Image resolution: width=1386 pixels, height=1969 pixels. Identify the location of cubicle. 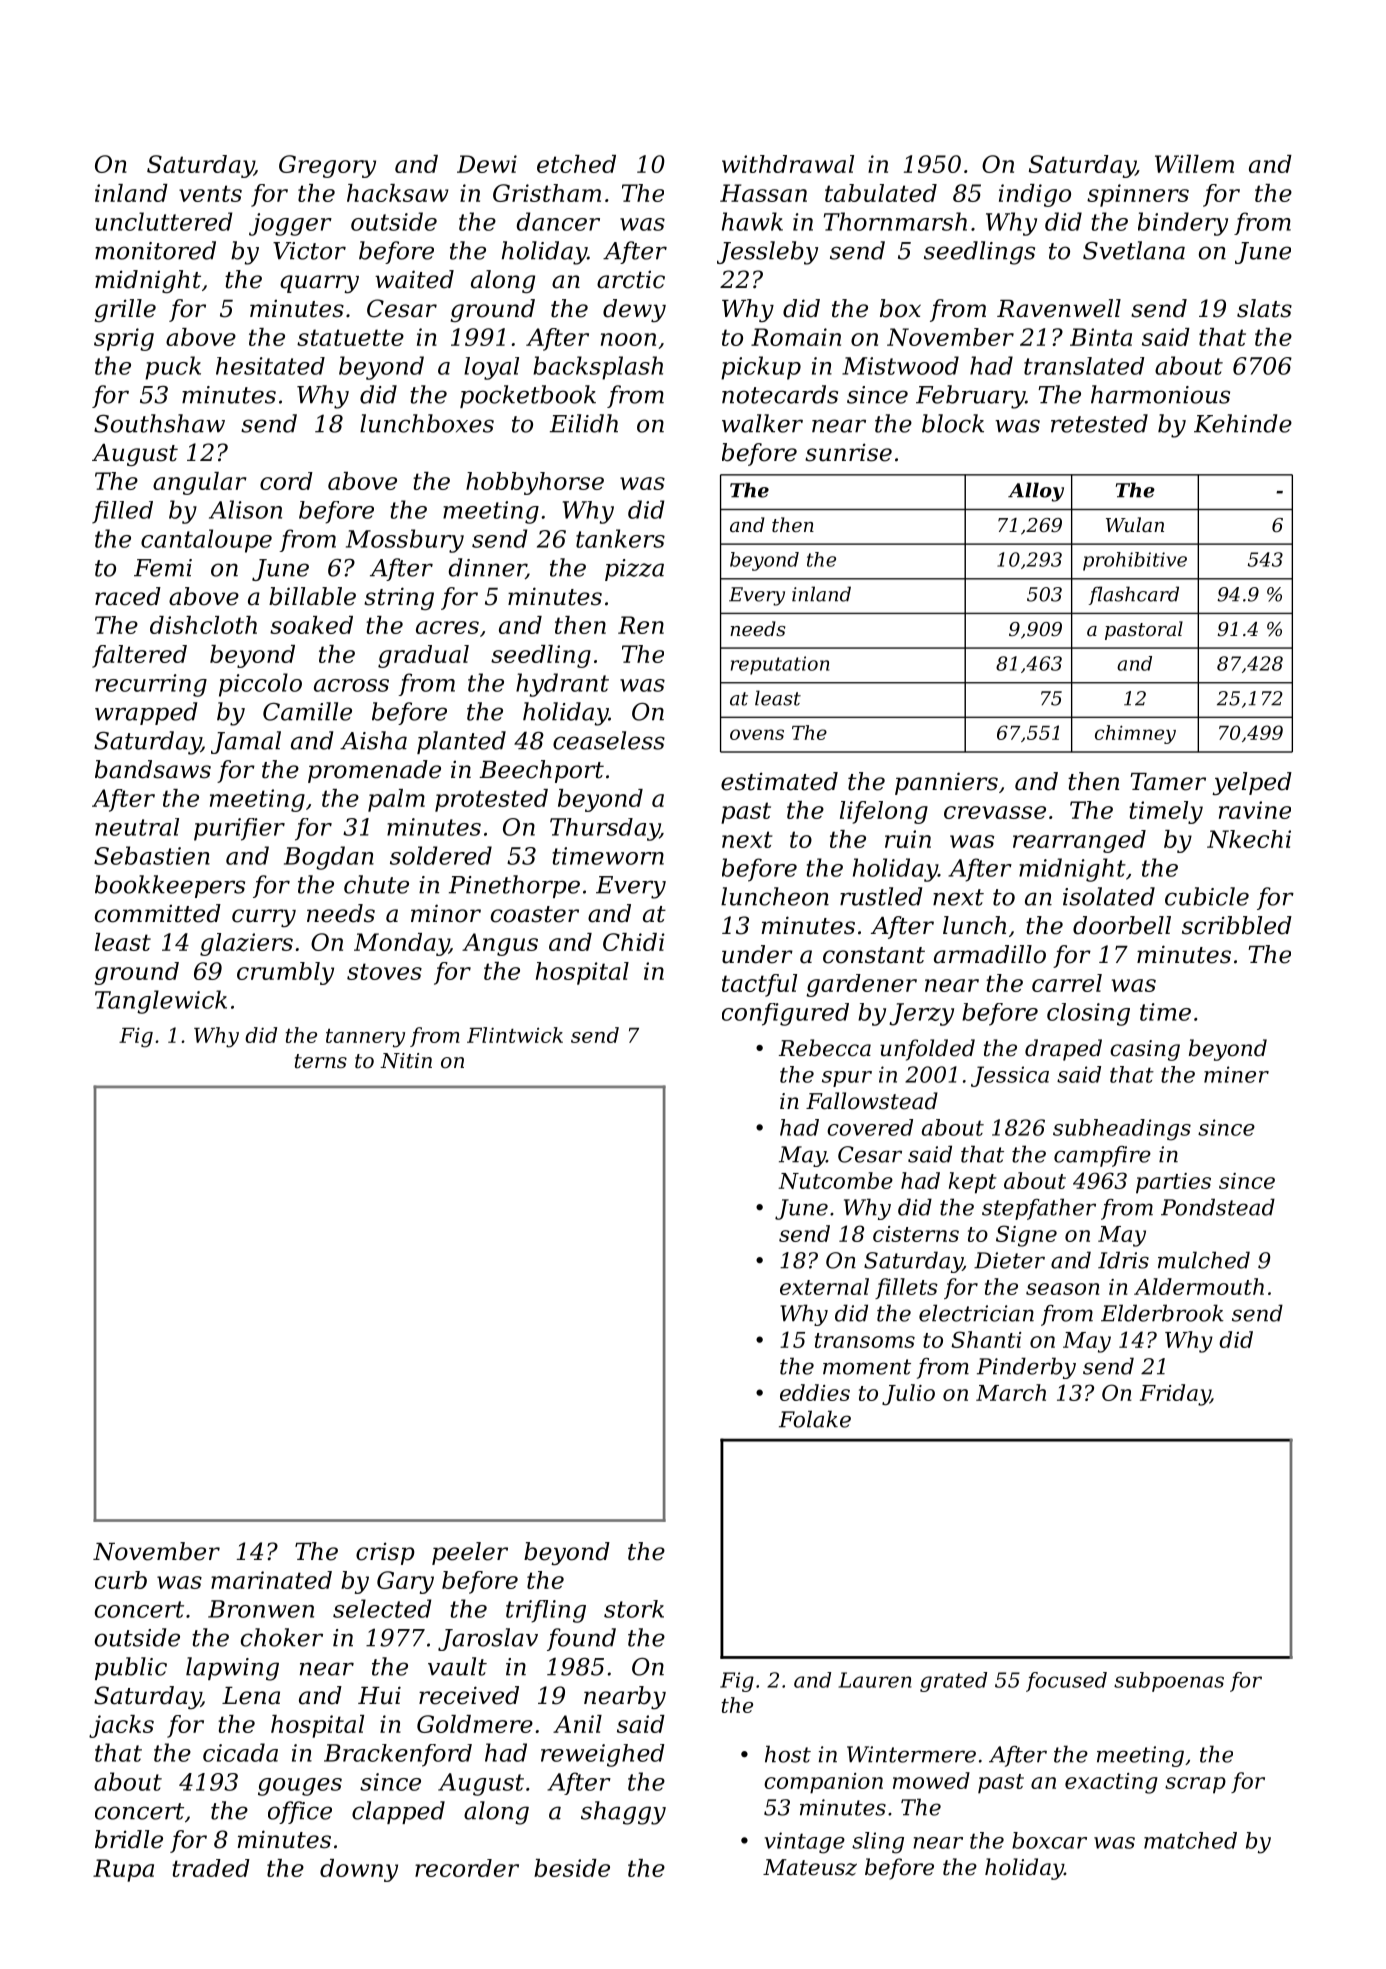
(1207, 896).
